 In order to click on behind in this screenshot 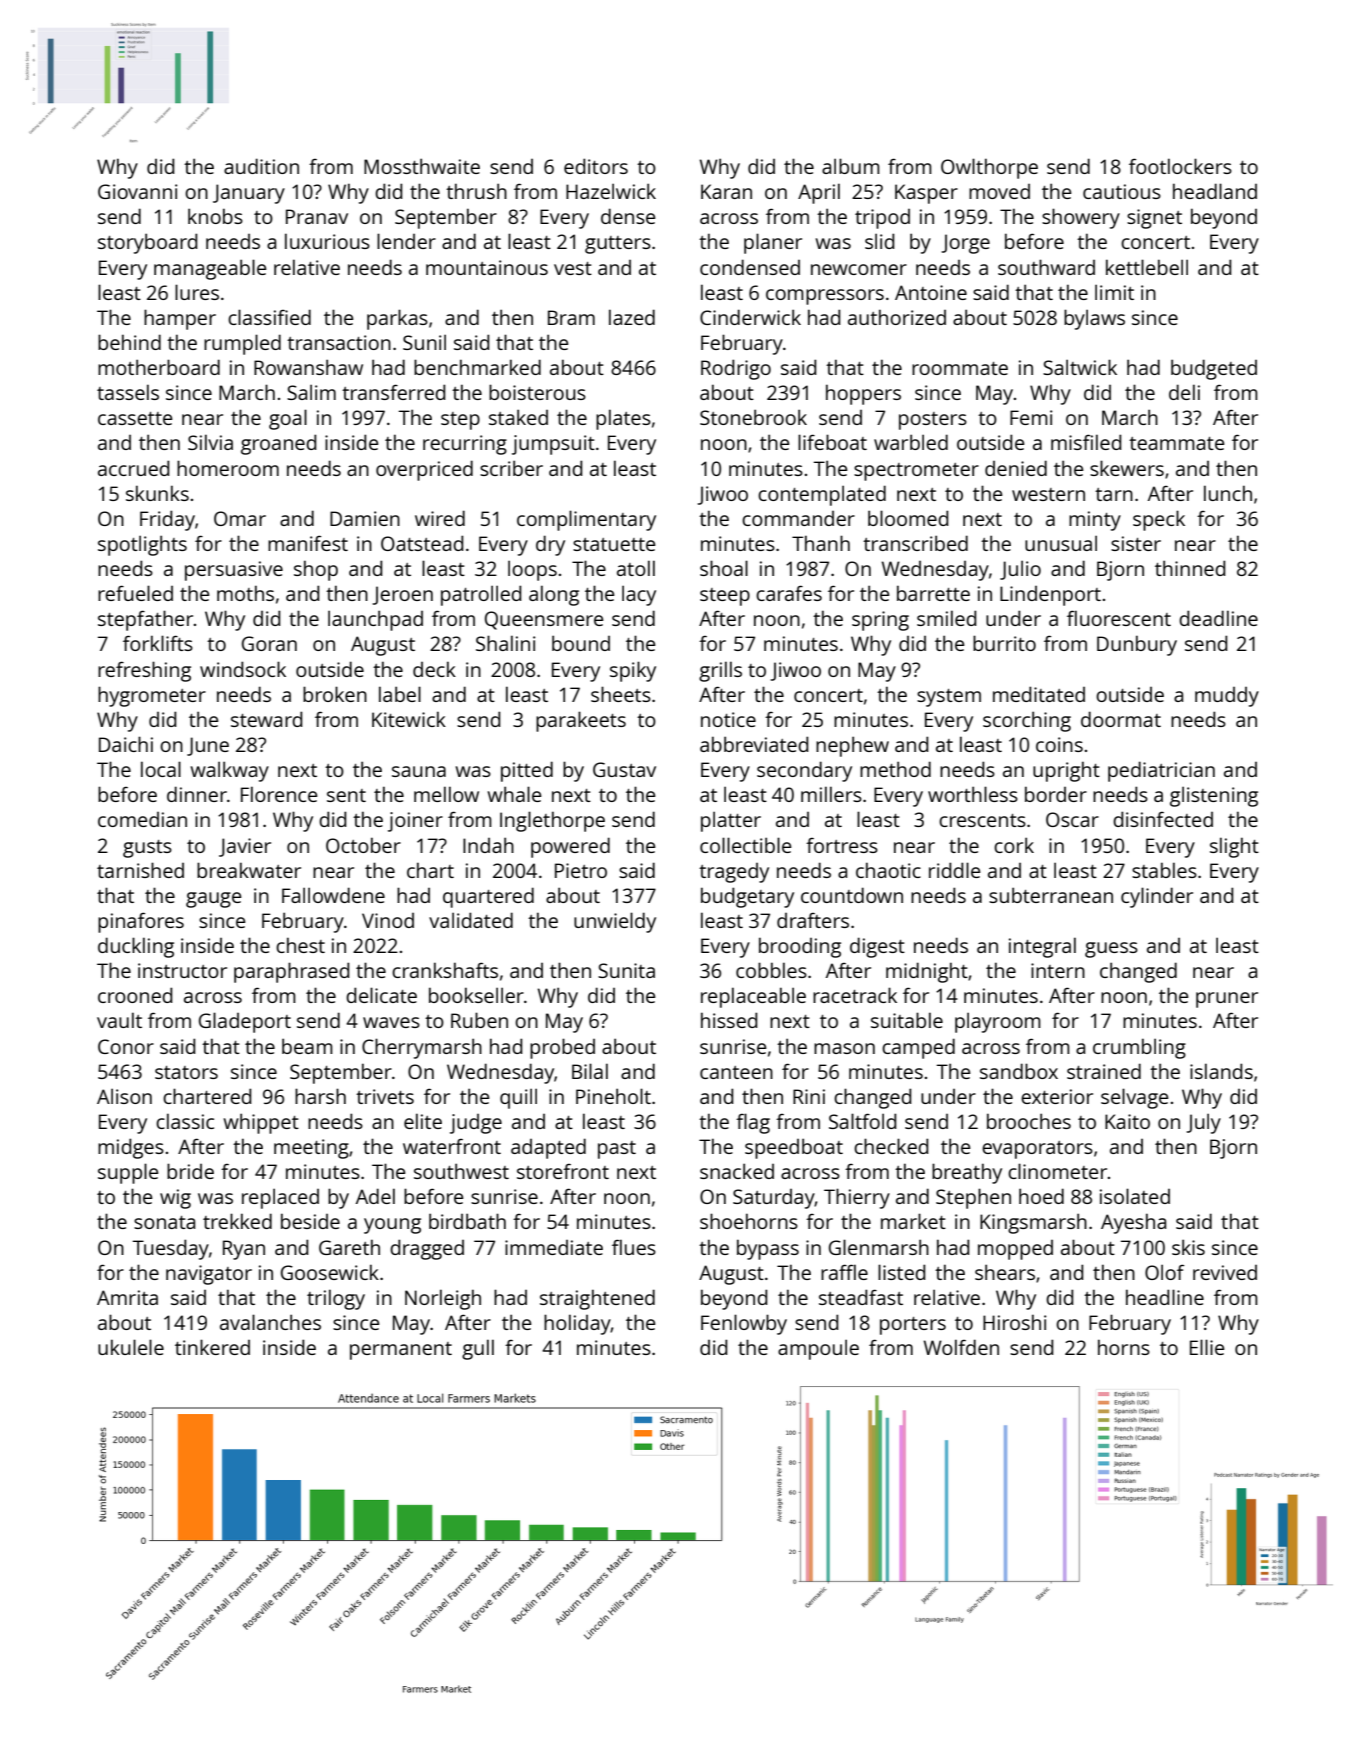, I will do `click(129, 342)`.
